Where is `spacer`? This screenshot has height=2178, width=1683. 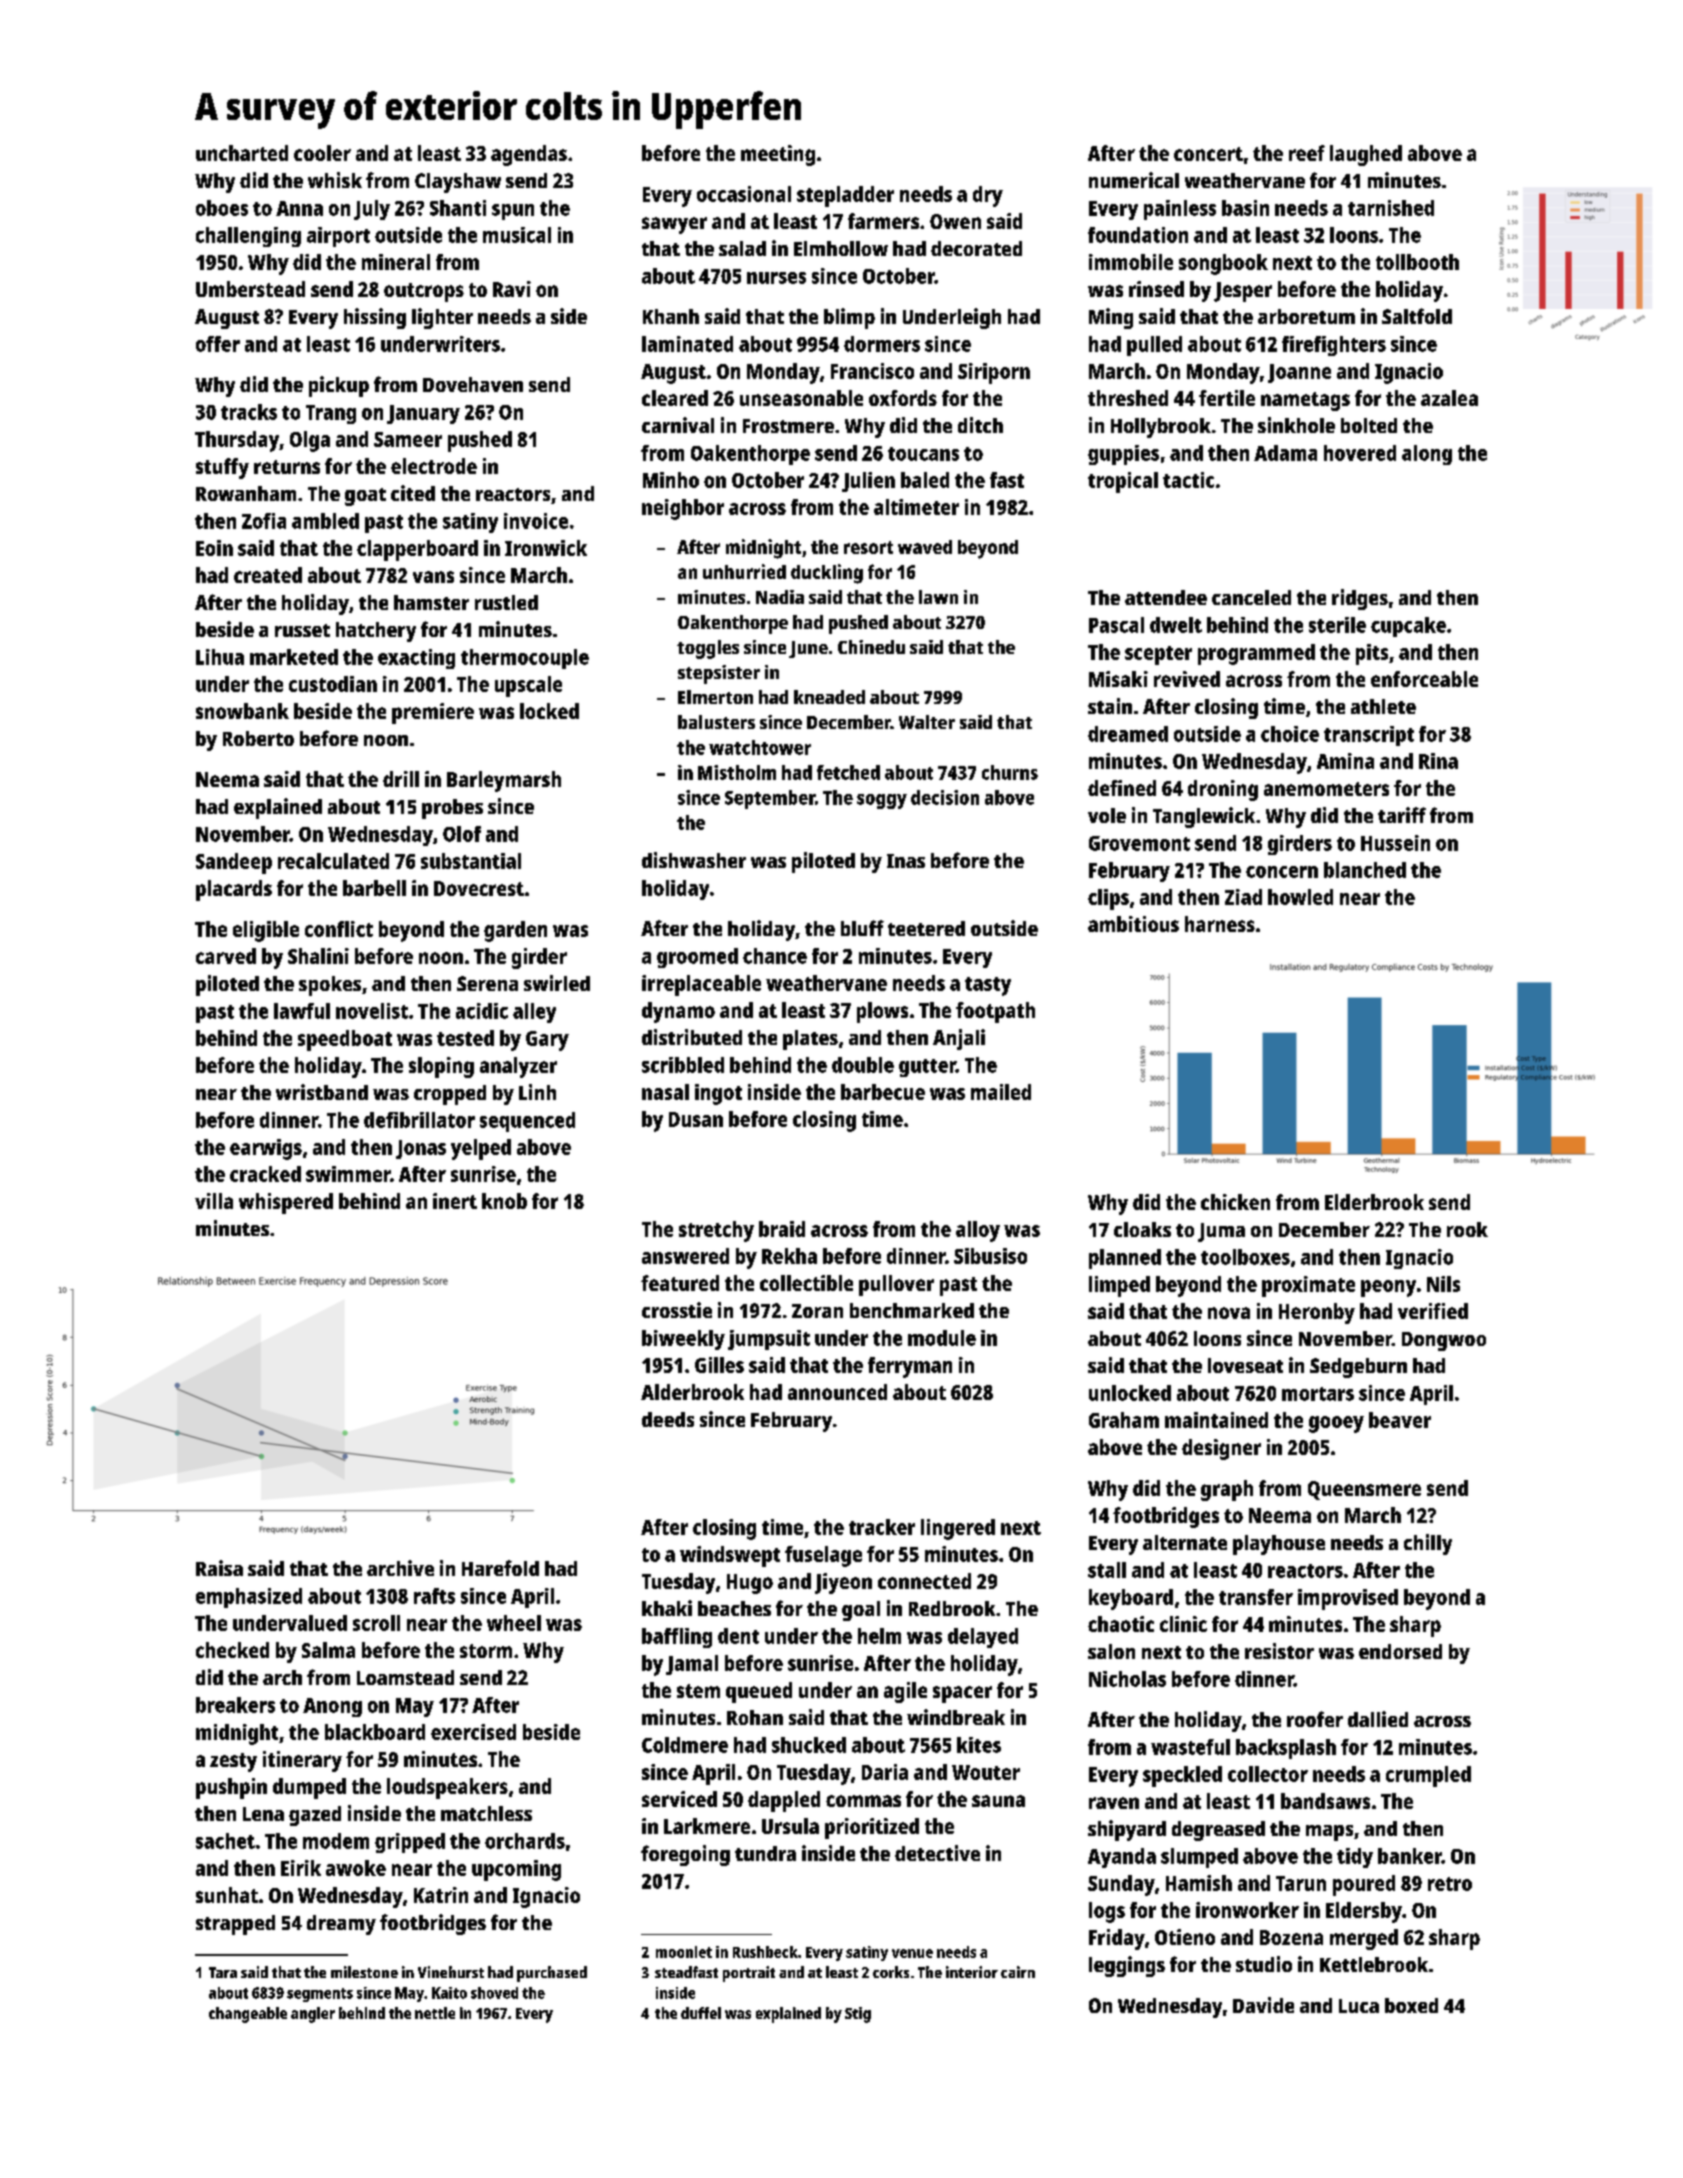 spacer is located at coordinates (962, 1694).
